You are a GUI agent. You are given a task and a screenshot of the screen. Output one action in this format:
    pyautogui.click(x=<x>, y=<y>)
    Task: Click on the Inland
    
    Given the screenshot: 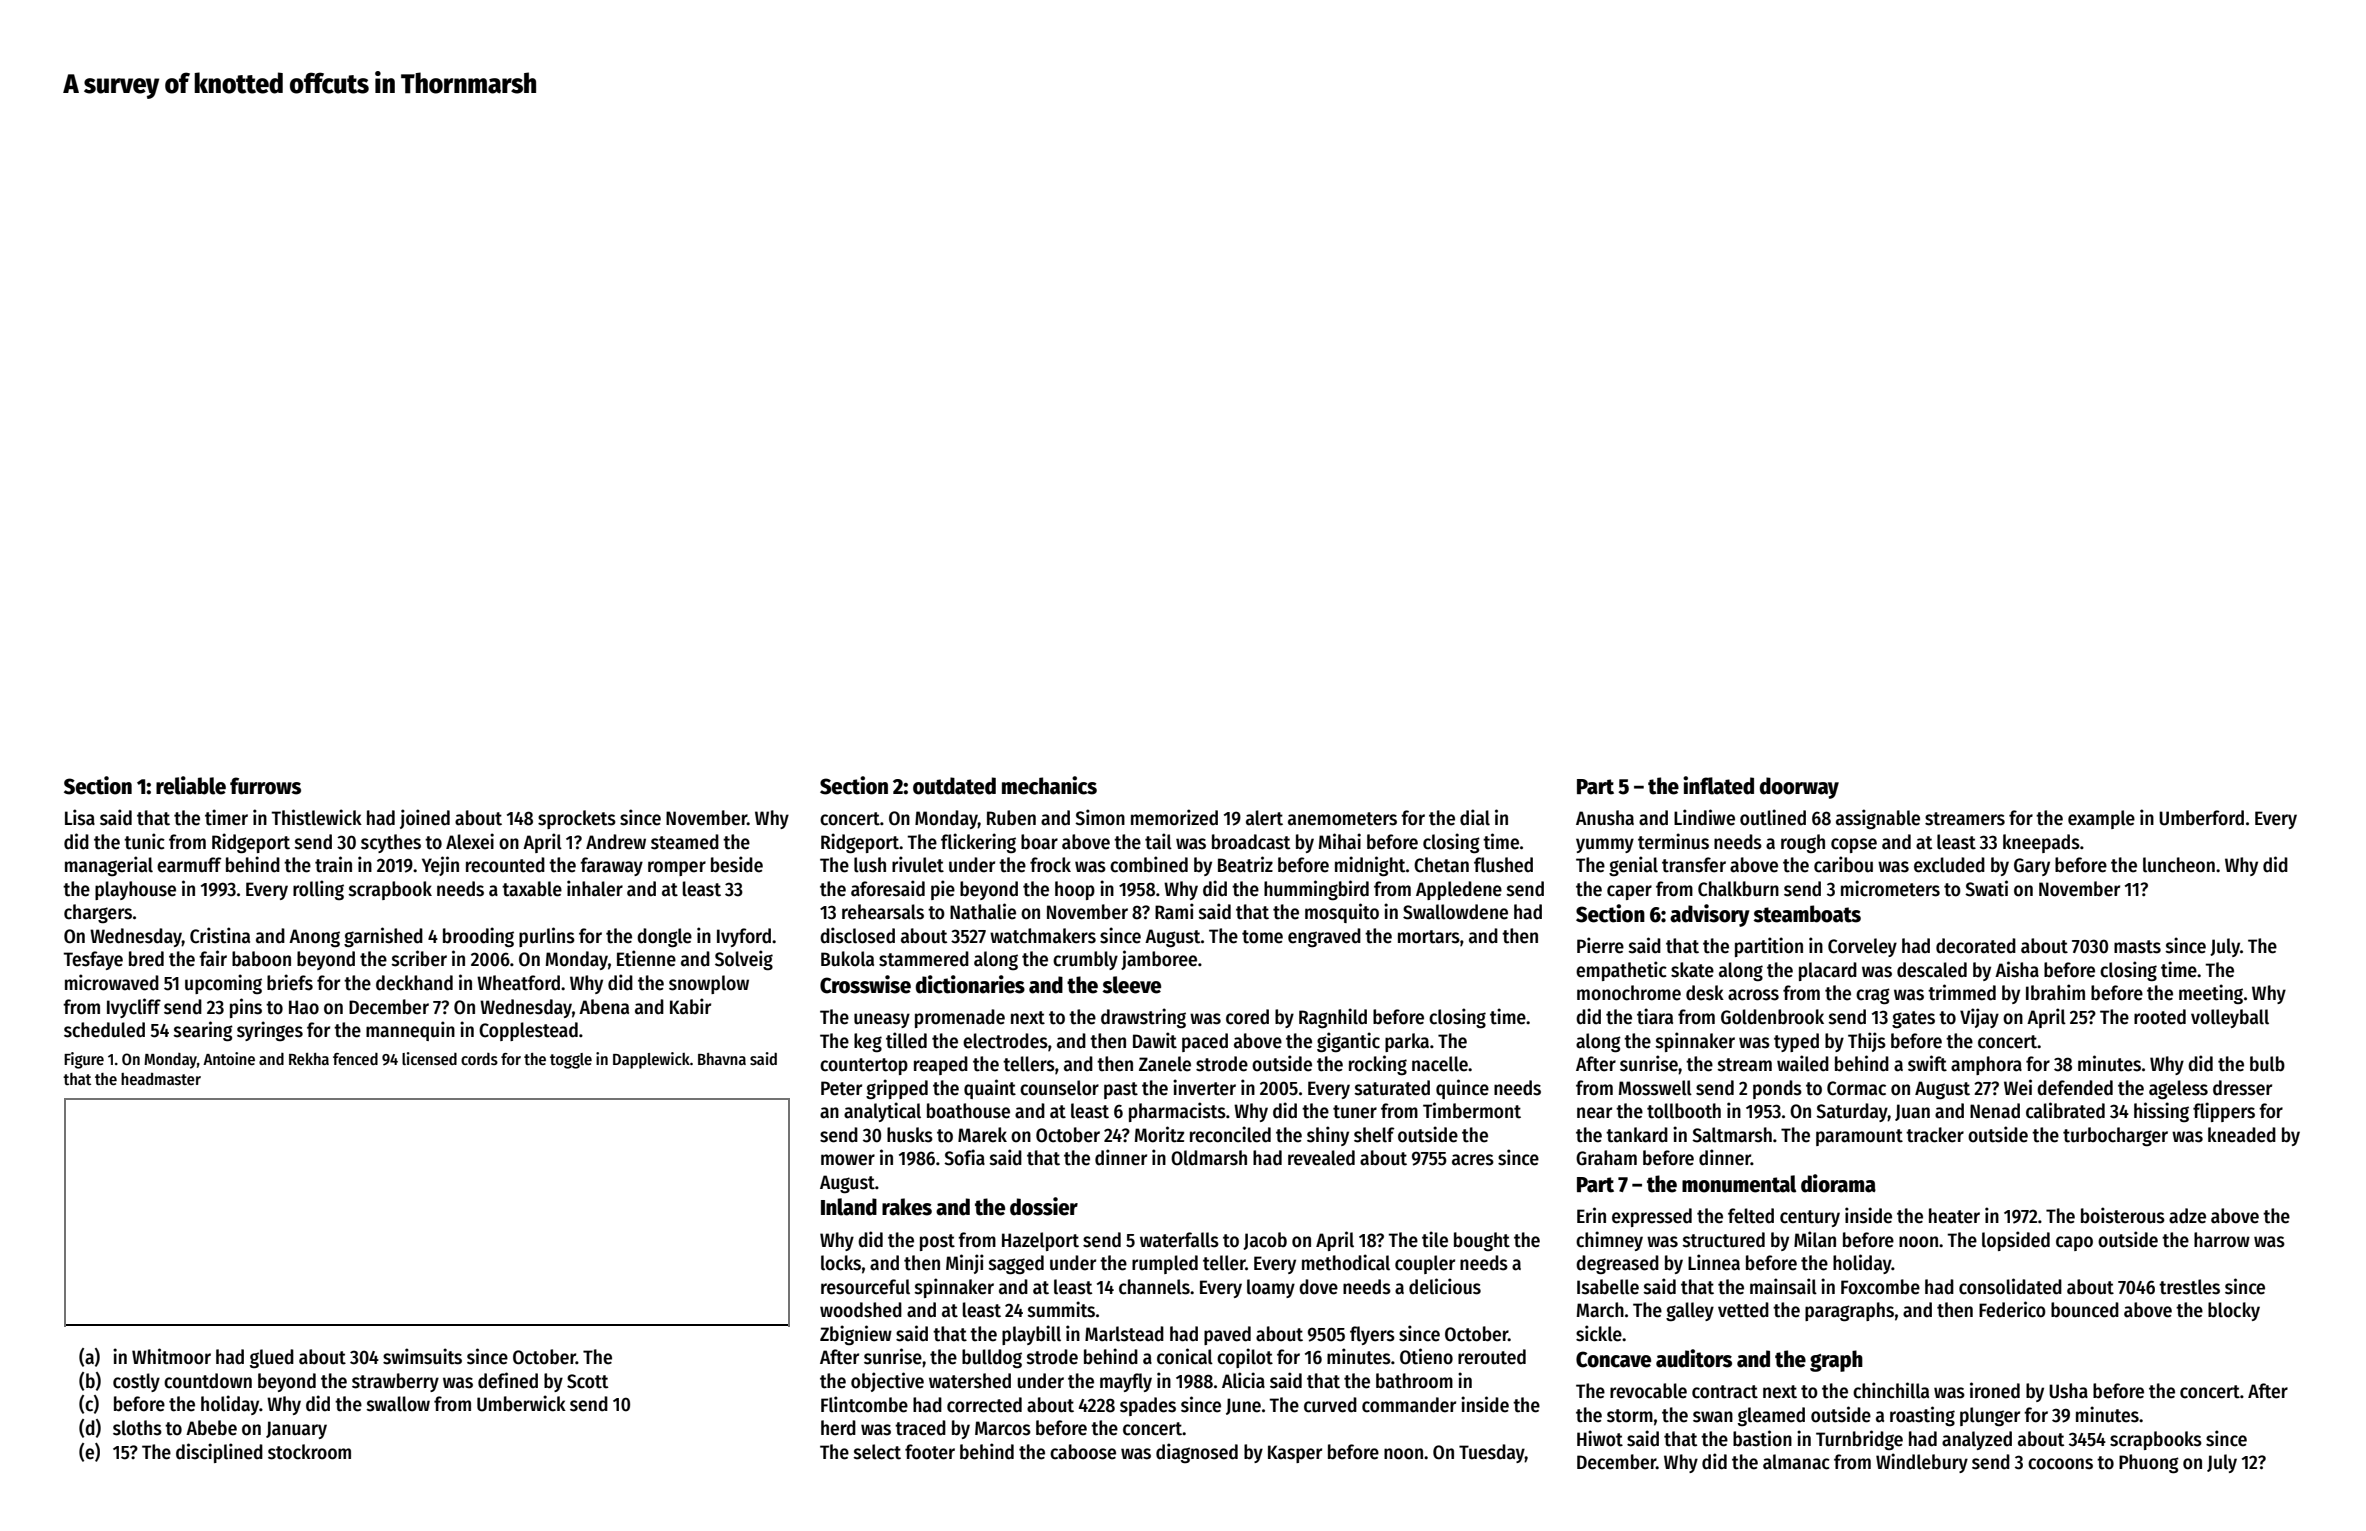 What is the action you would take?
    pyautogui.click(x=849, y=1207)
